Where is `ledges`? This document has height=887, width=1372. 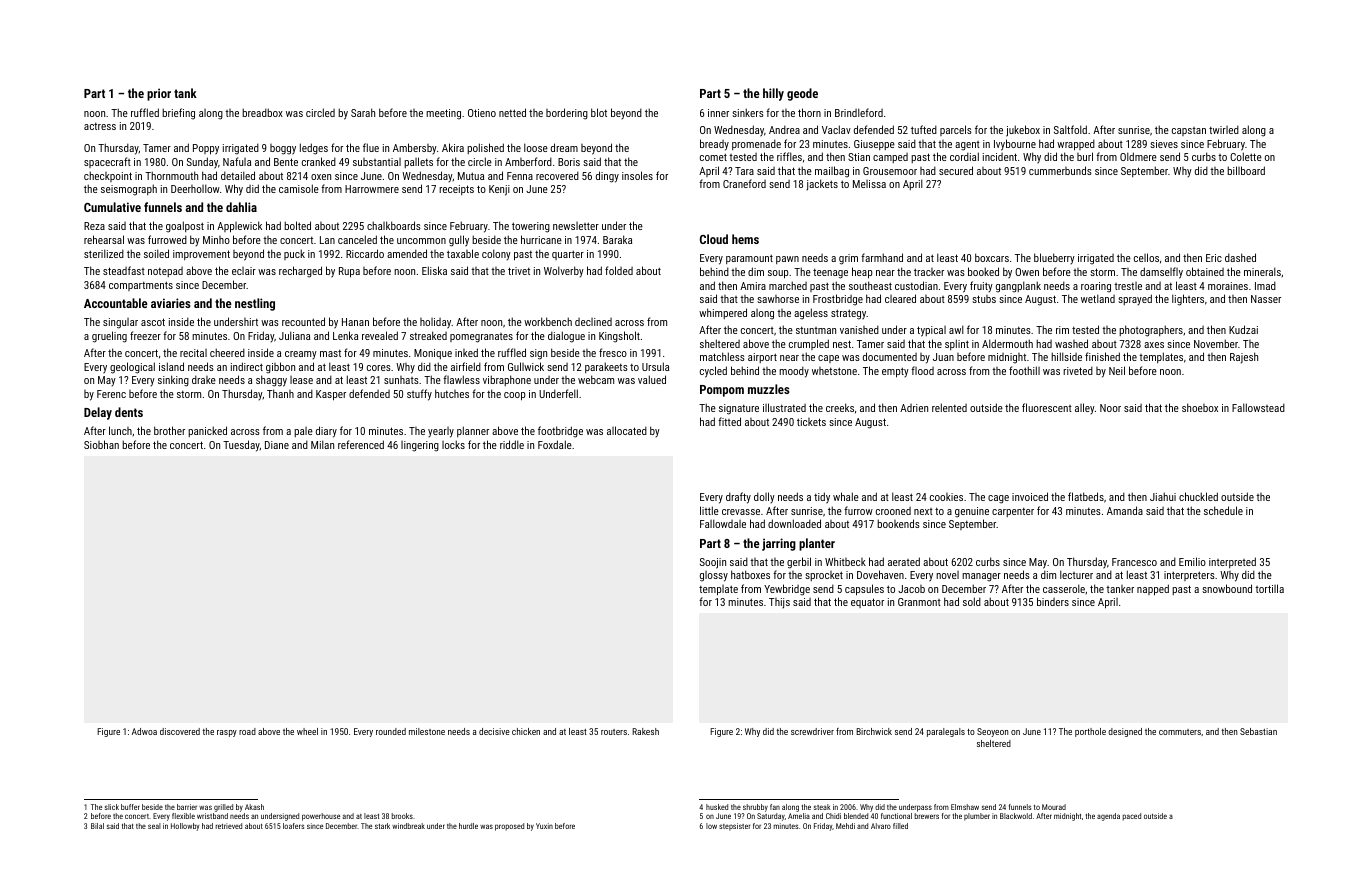
ledges is located at coordinates (314, 149).
